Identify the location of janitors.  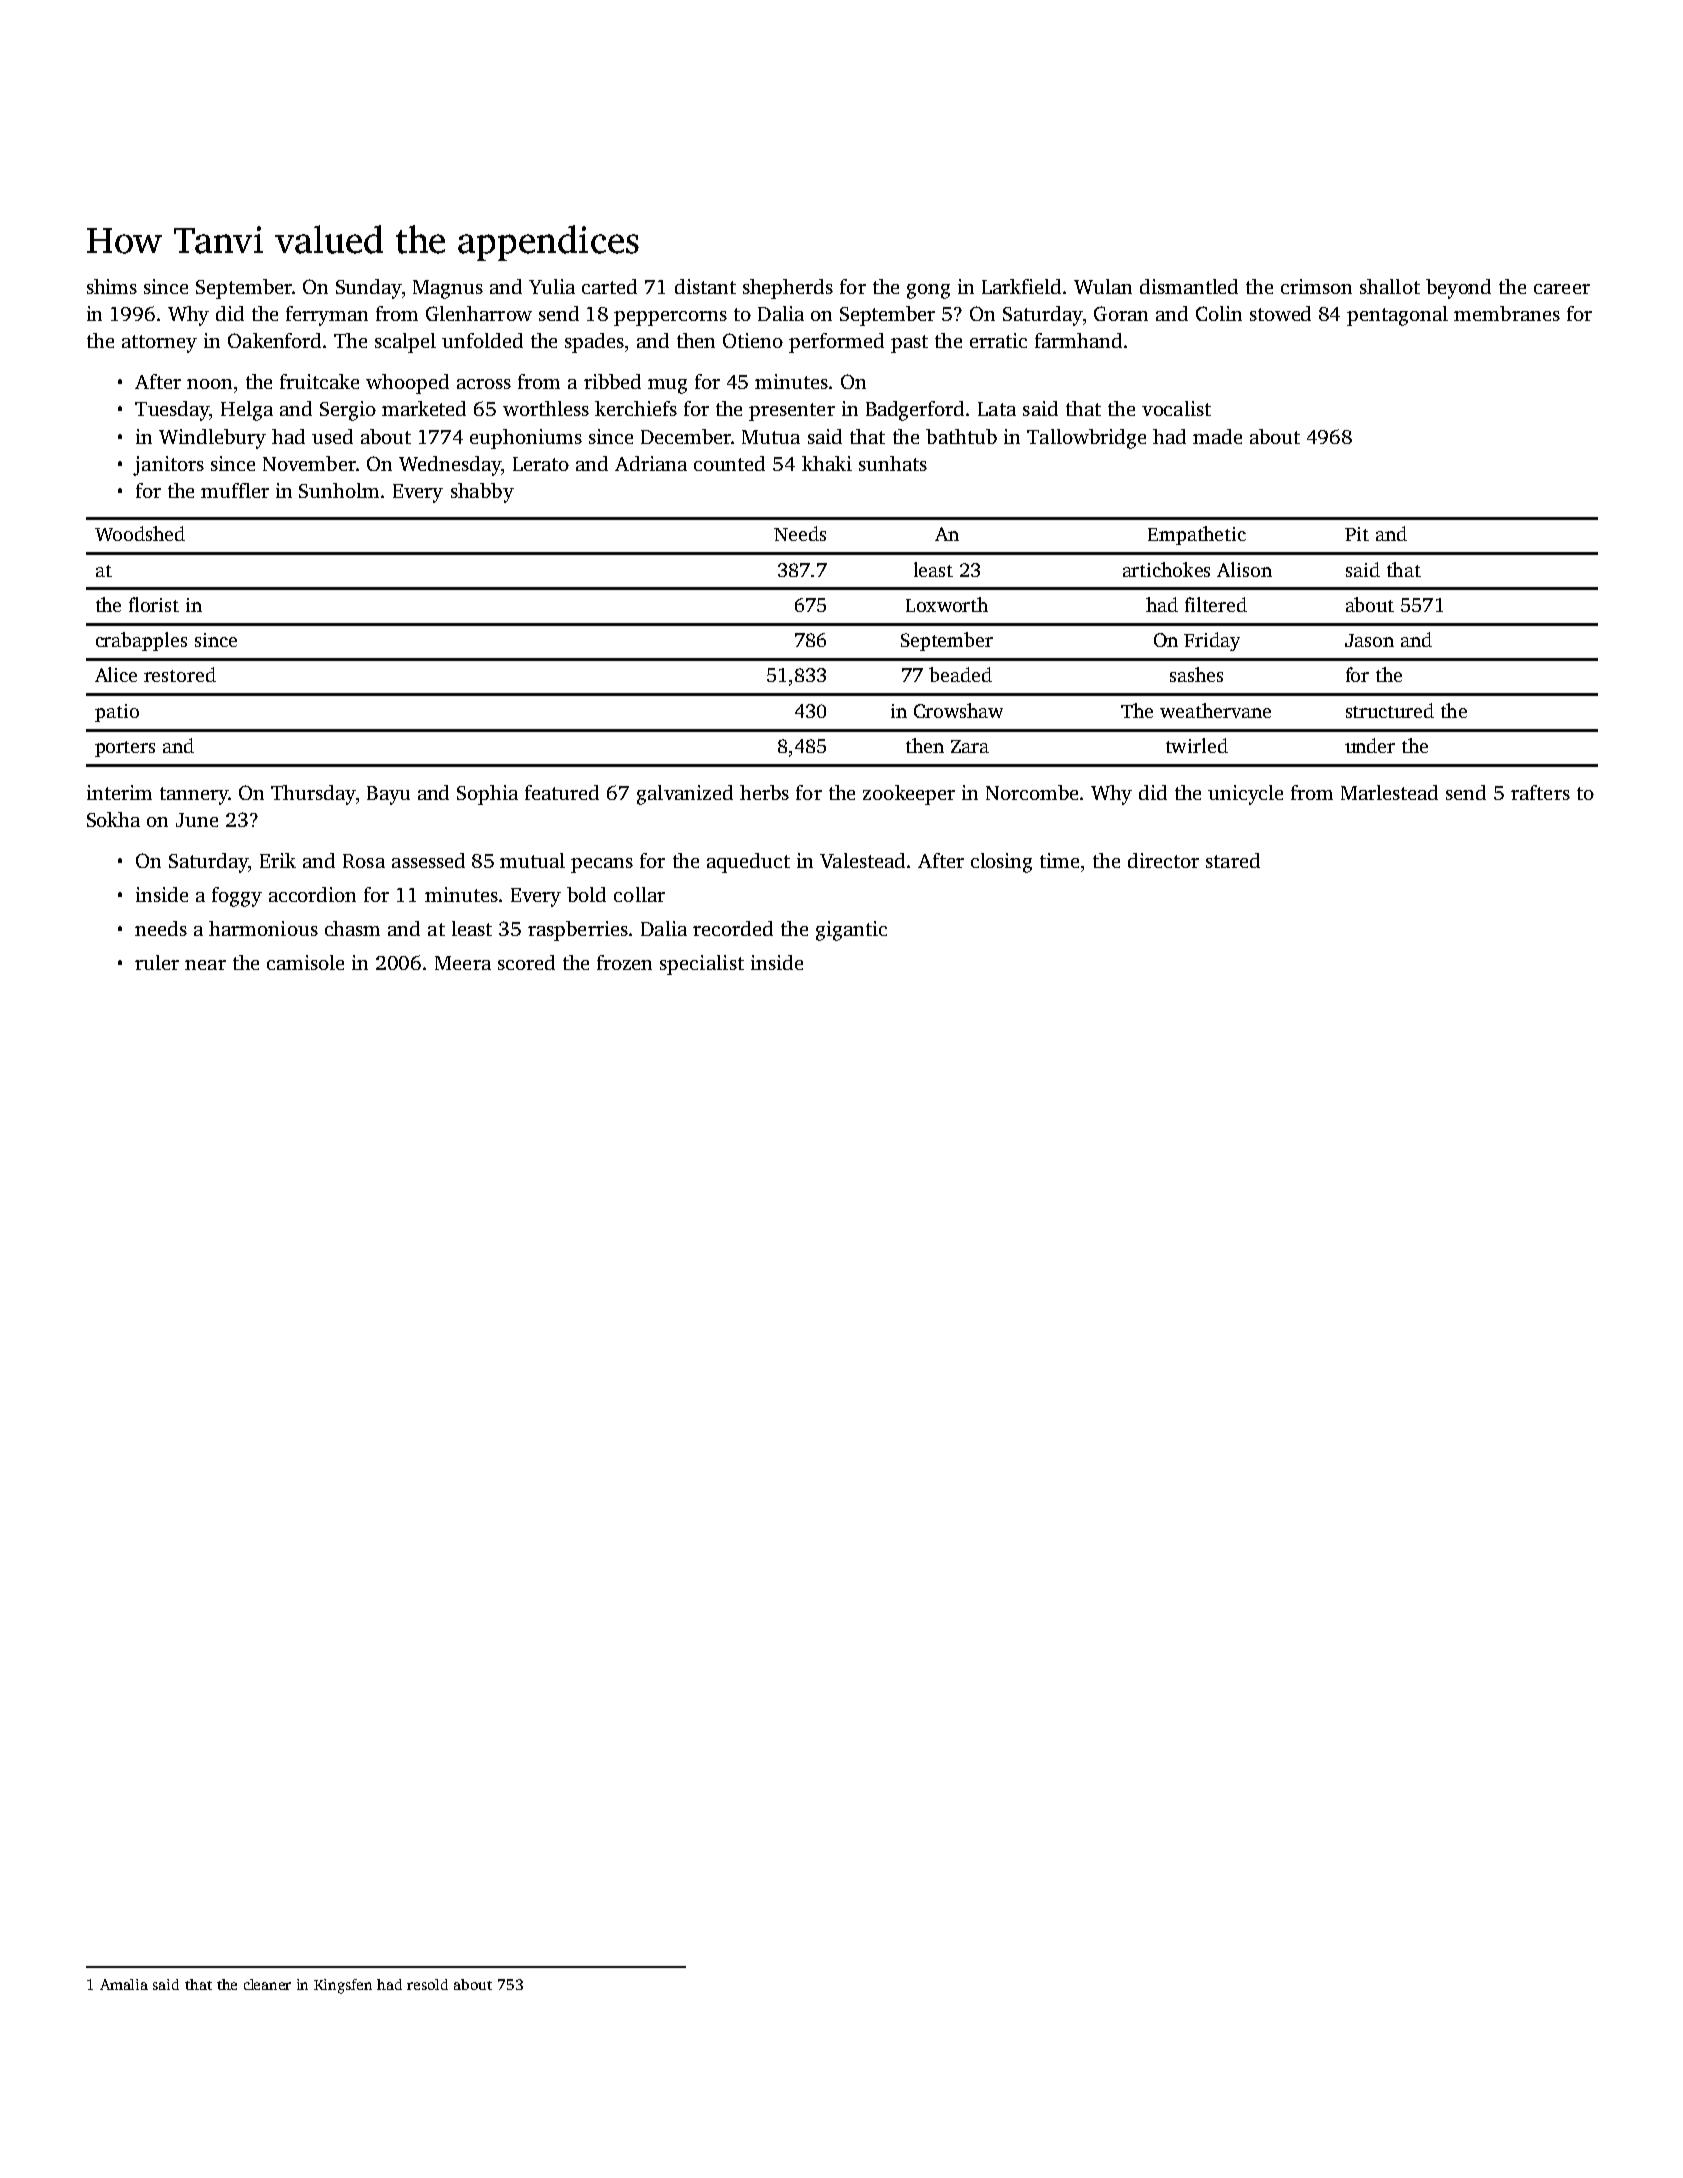
(168, 466).
